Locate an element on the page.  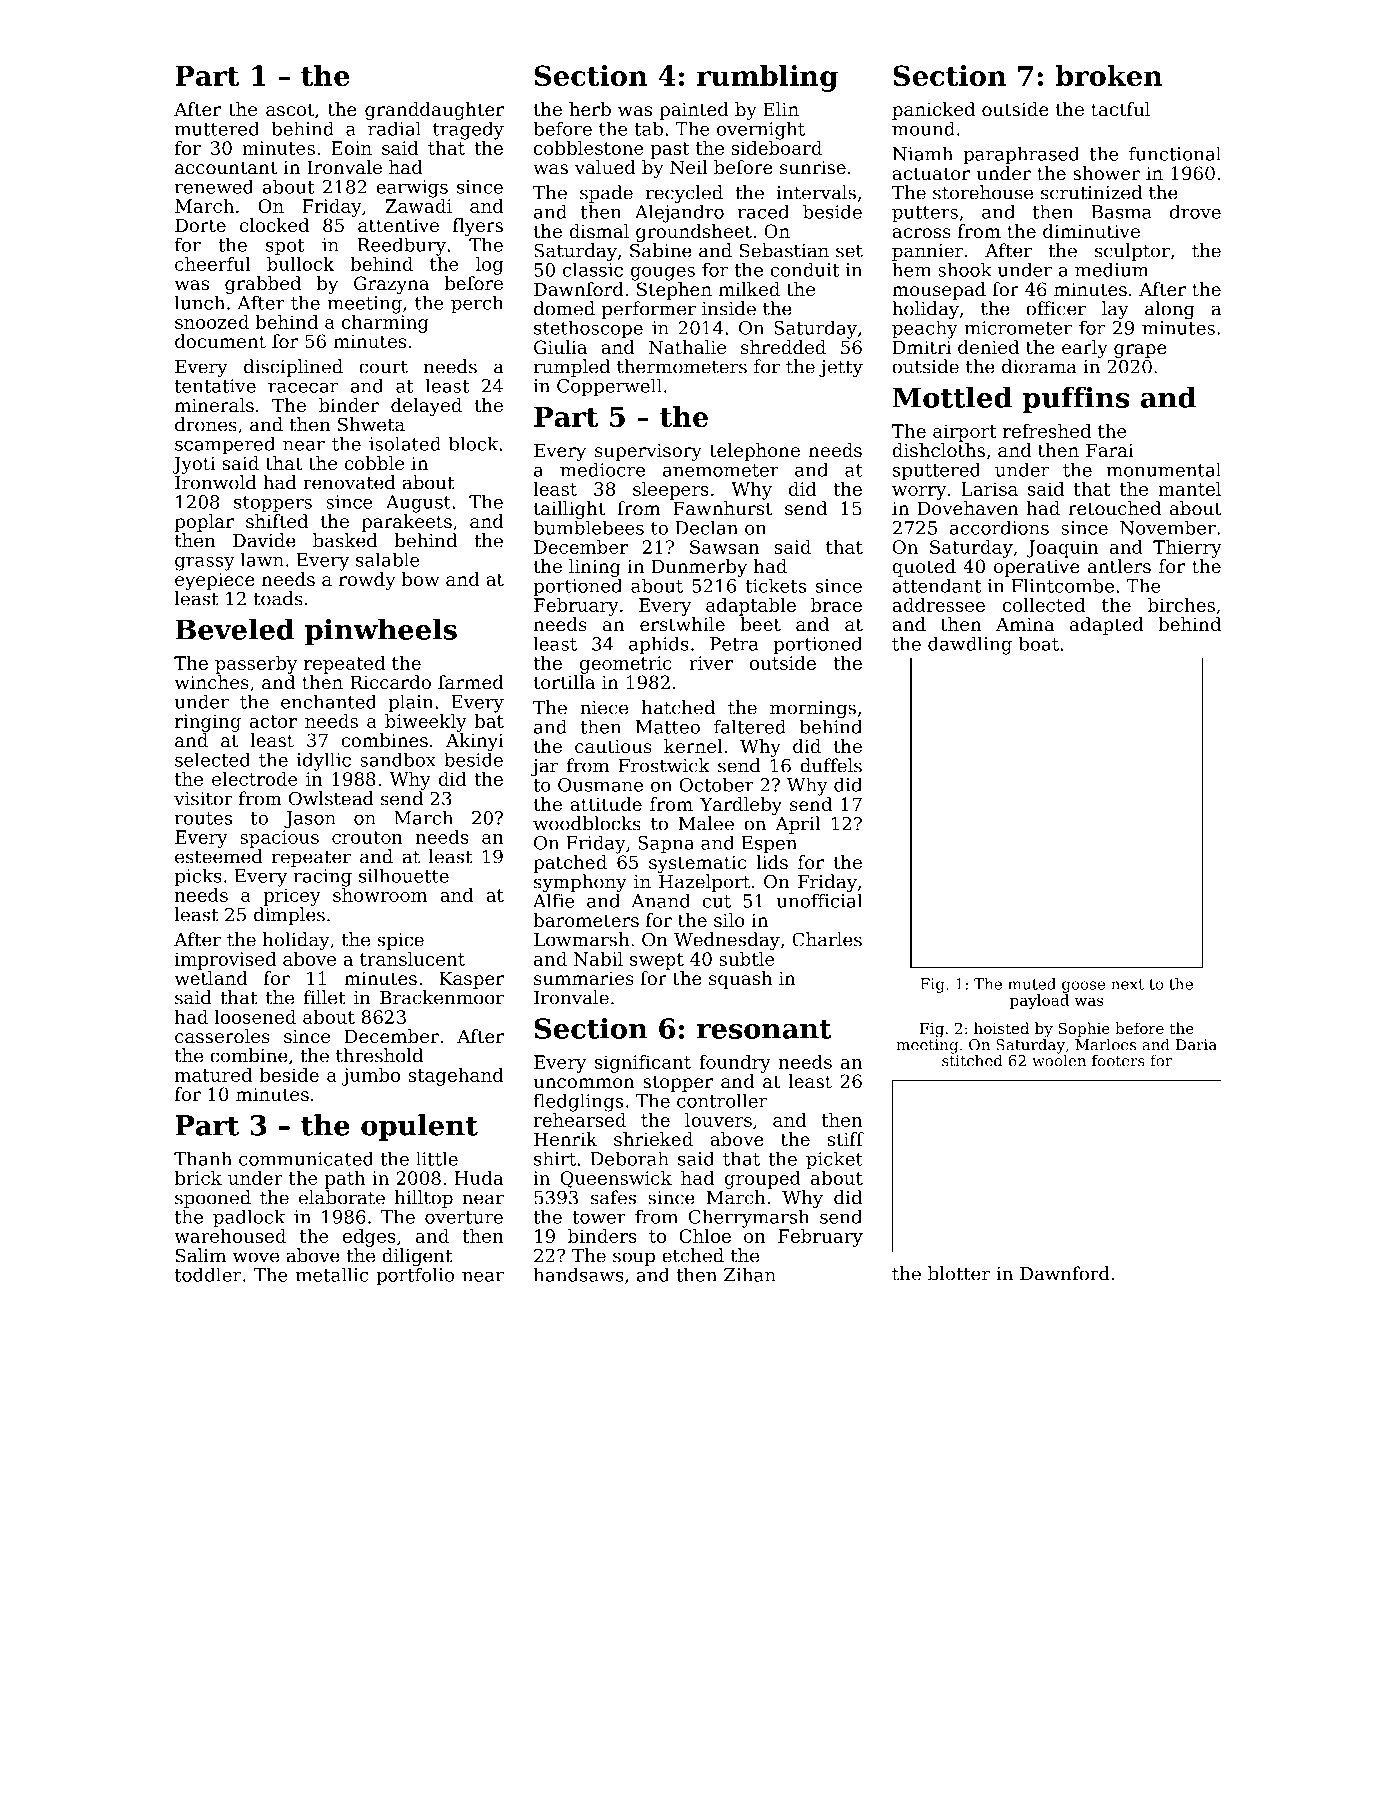
attendant is located at coordinates (937, 585).
